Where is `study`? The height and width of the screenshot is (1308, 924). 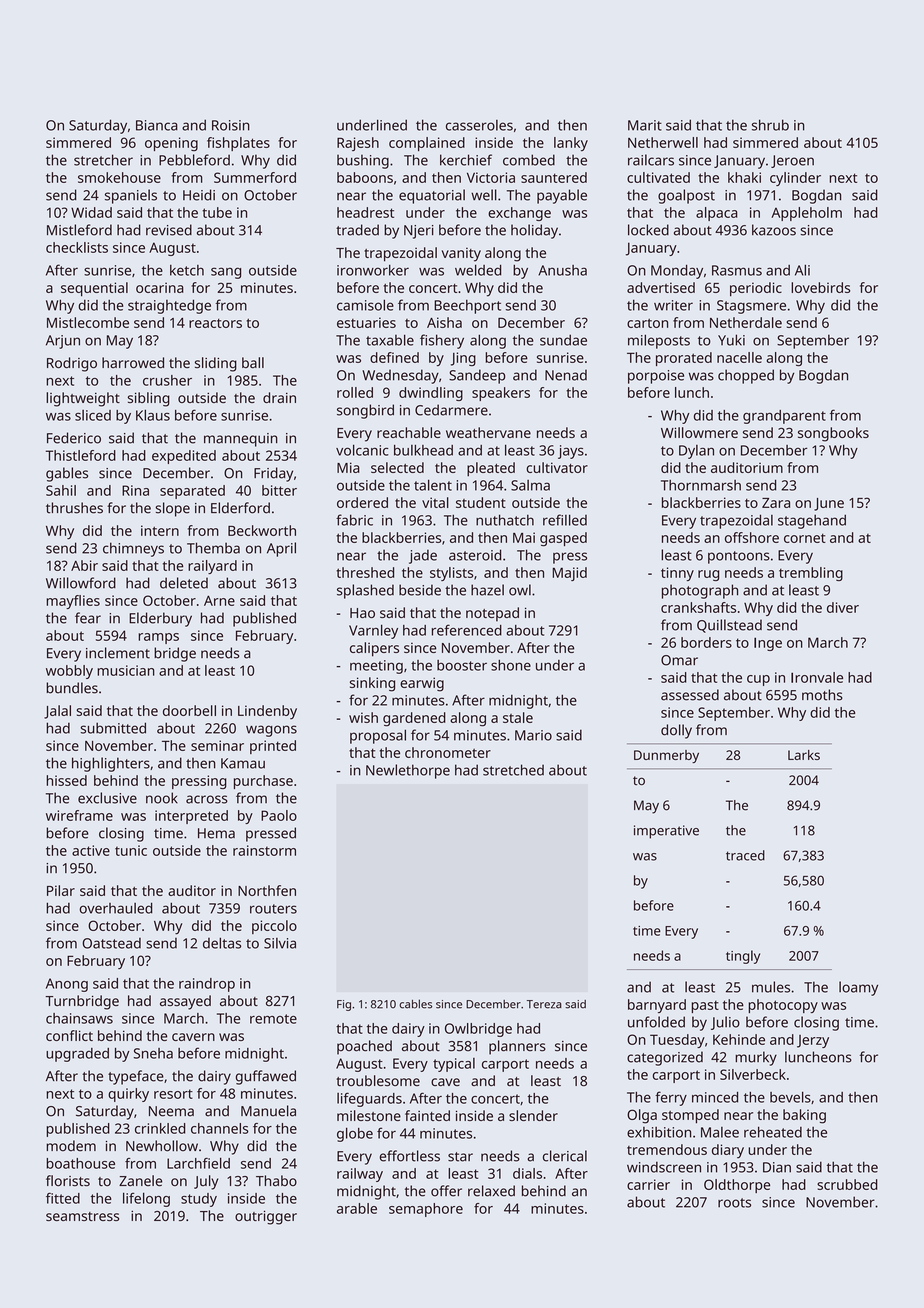 study is located at coordinates (199, 1200).
